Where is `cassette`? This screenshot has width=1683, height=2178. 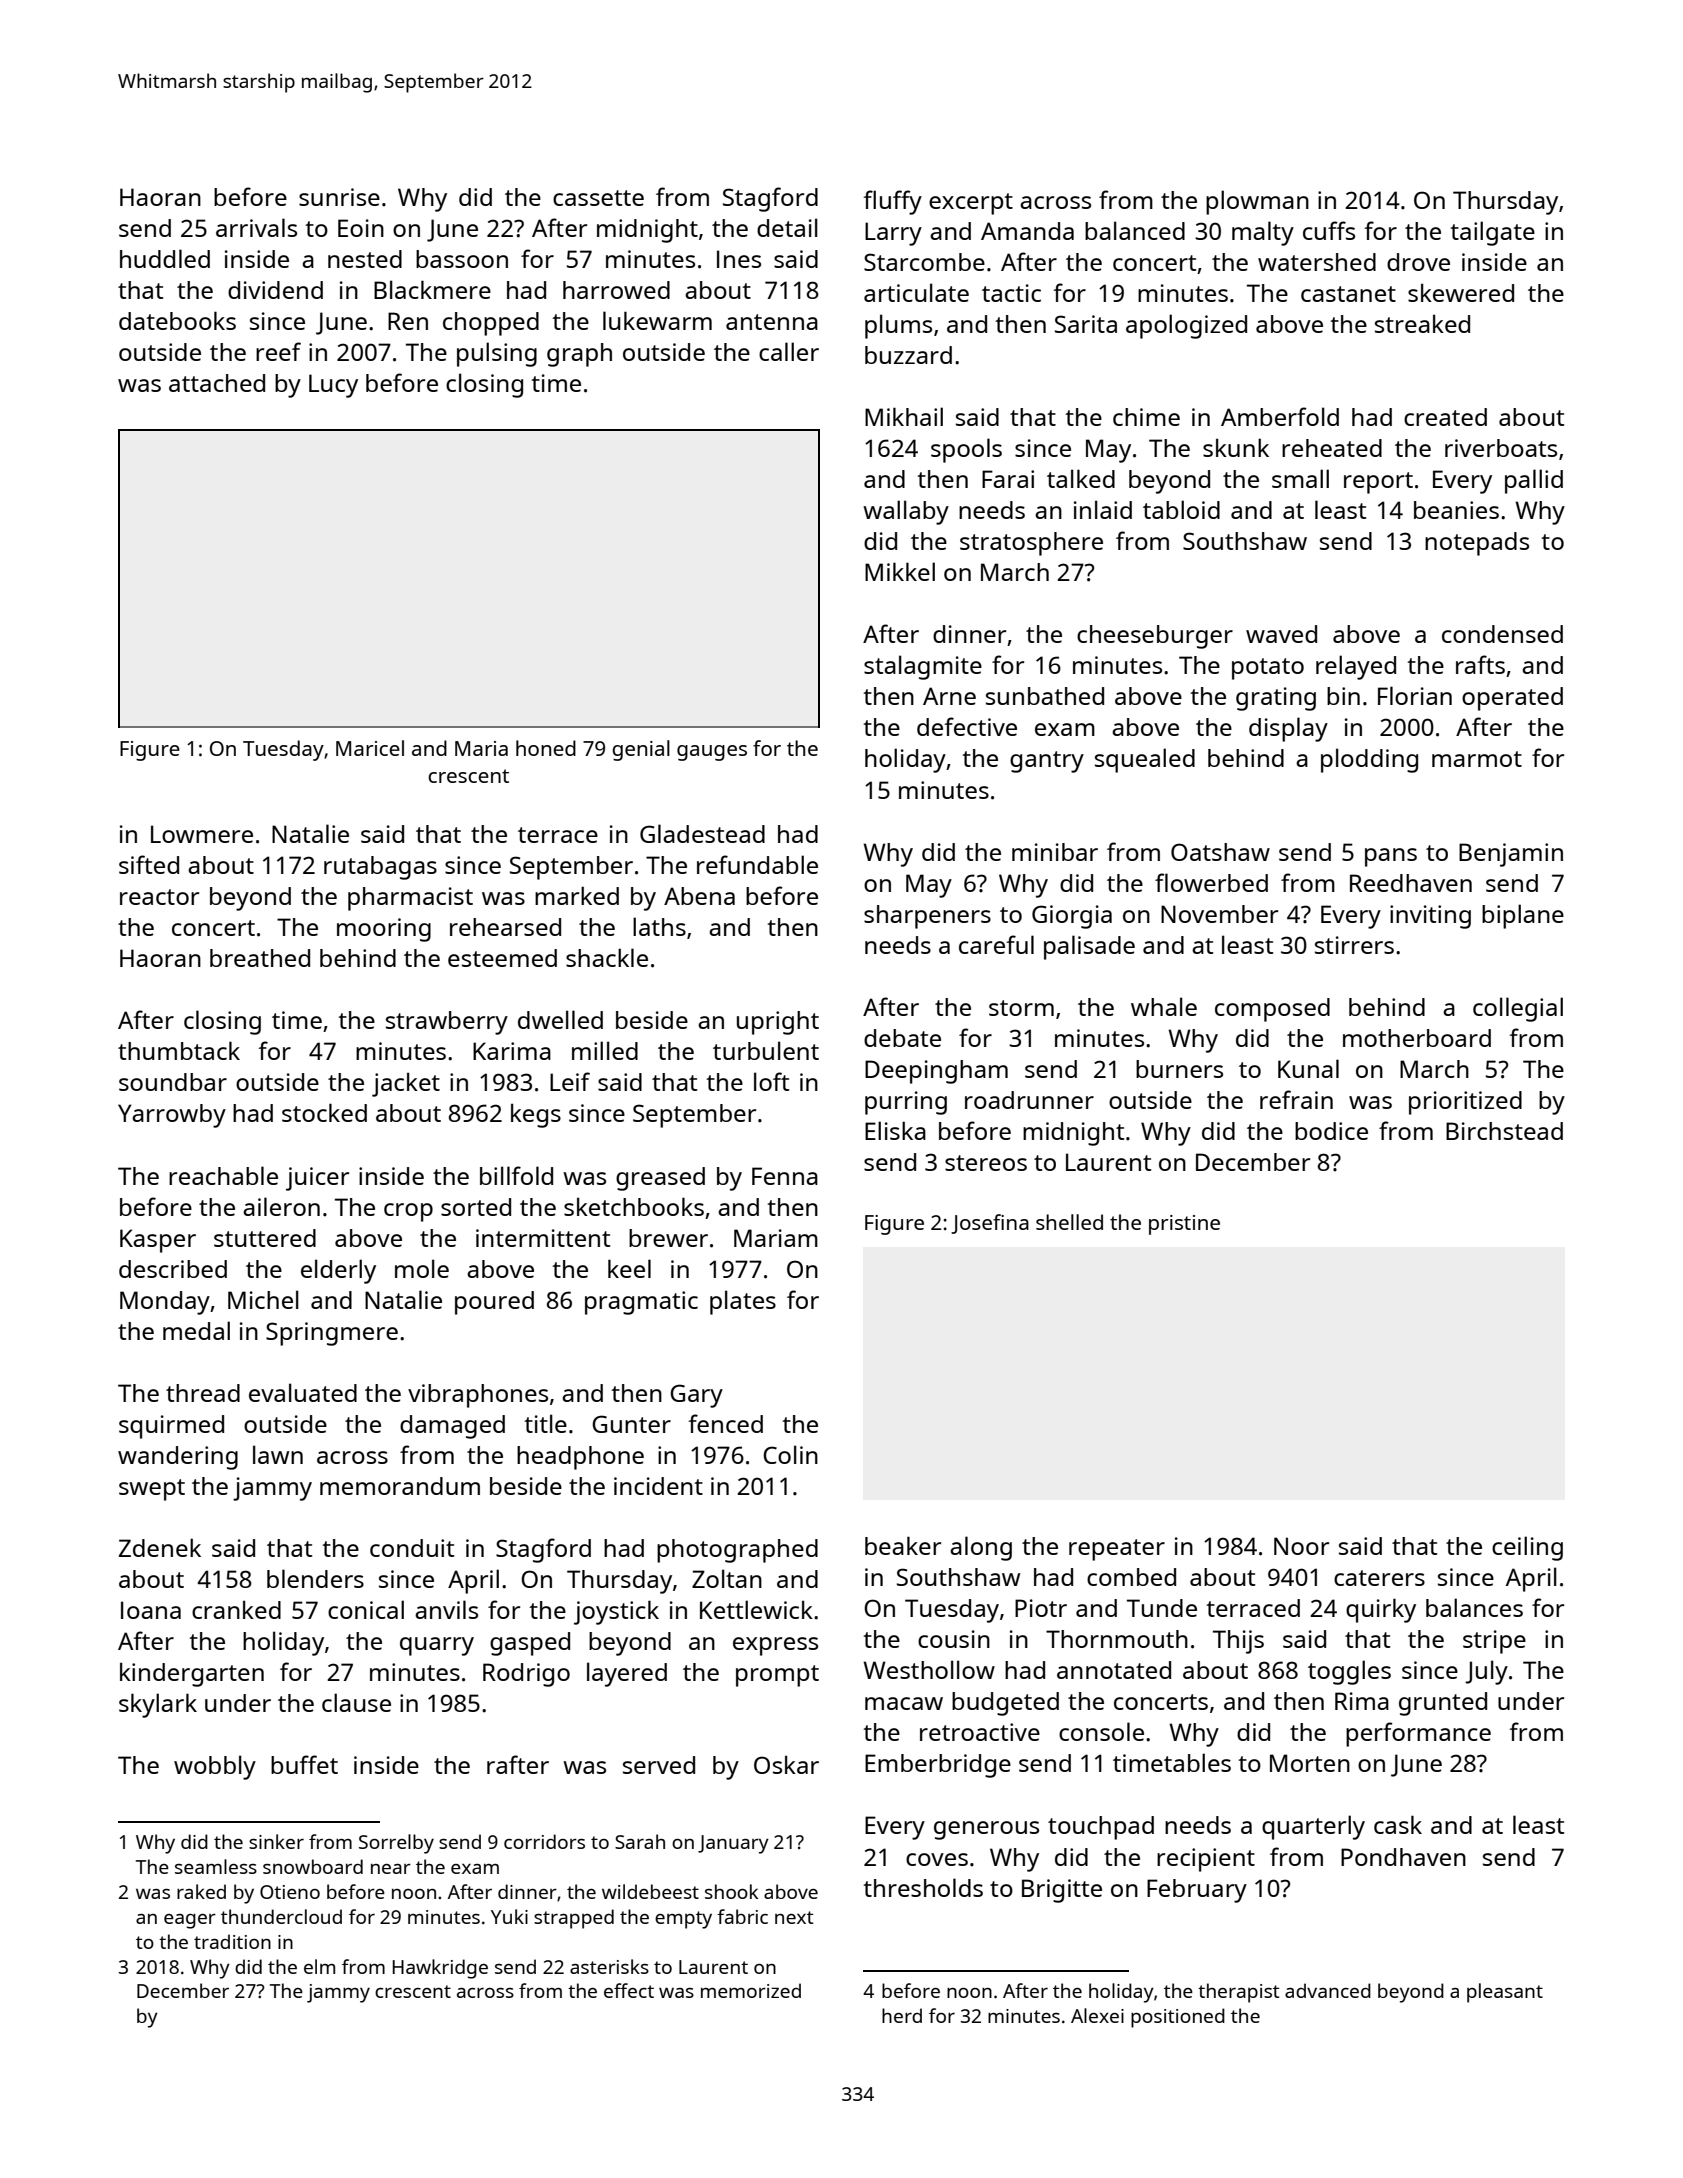 cassette is located at coordinates (598, 198).
